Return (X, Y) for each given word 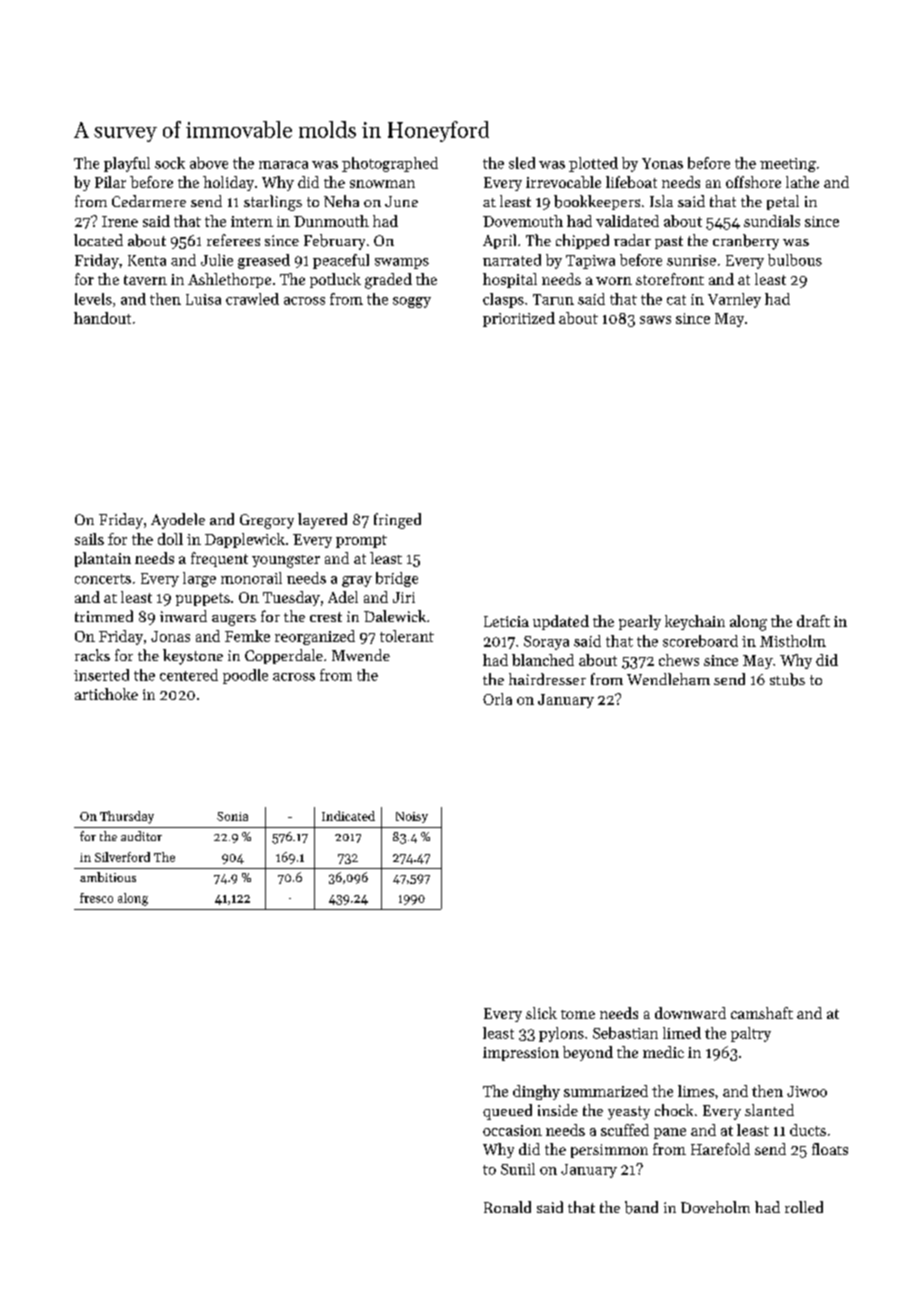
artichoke (106, 694)
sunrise (691, 260)
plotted (593, 164)
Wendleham (668, 679)
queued (507, 1112)
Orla (497, 699)
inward (183, 616)
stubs (787, 679)
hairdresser (547, 679)
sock (170, 163)
